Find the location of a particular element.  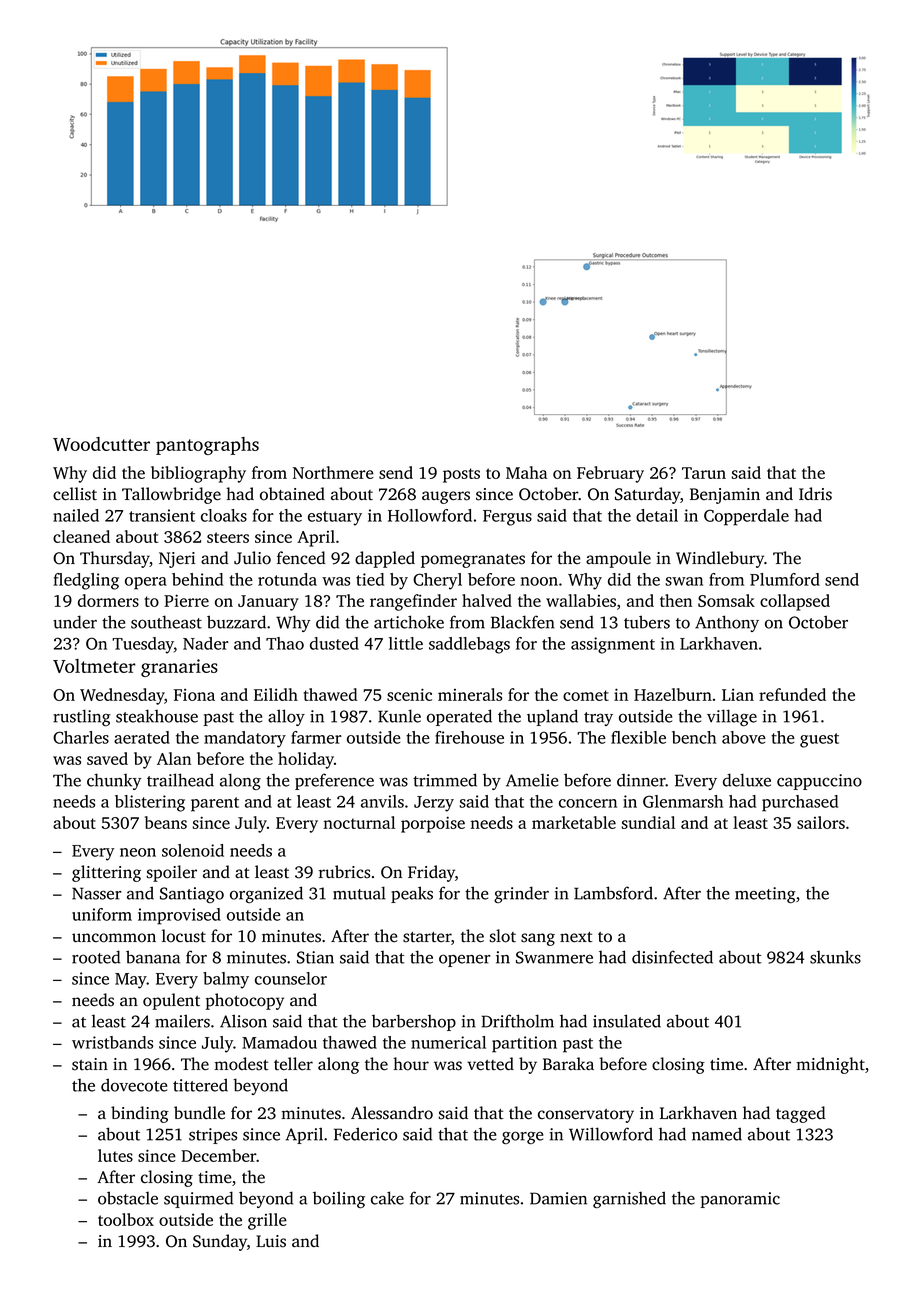

Maha is located at coordinates (527, 472).
